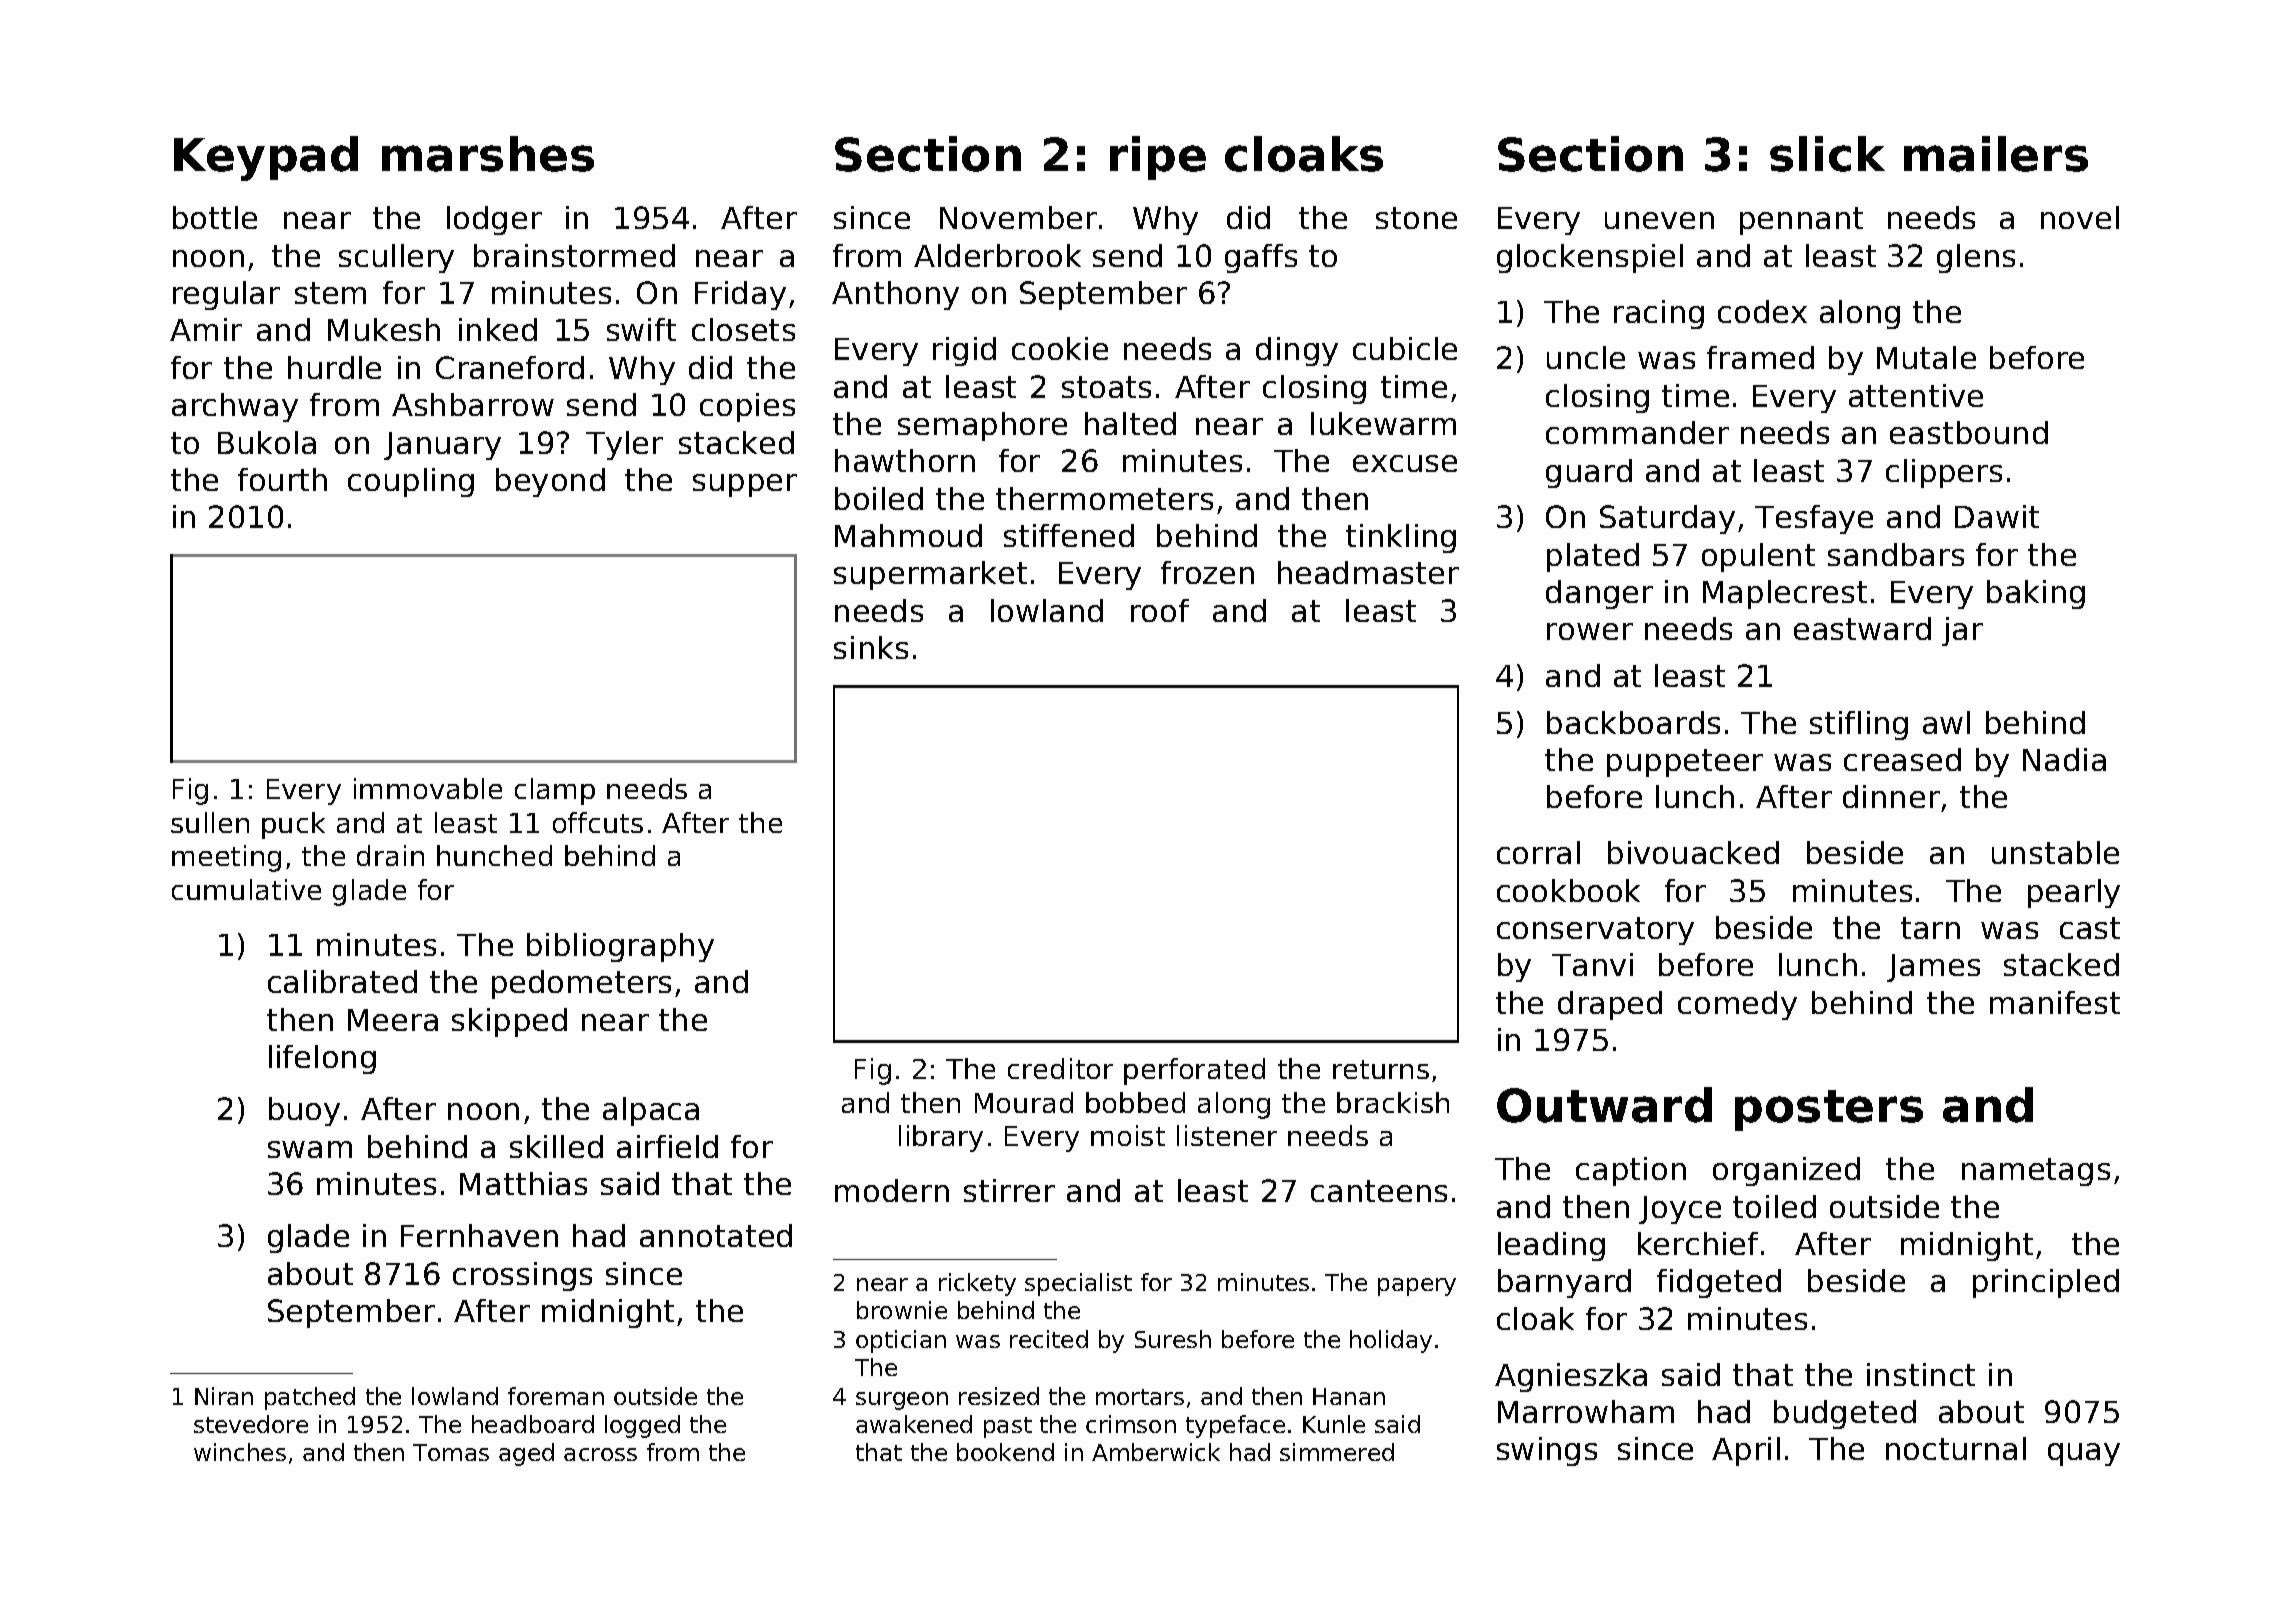 Image resolution: width=2292 pixels, height=1620 pixels. What do you see at coordinates (1996, 154) in the screenshot?
I see `mailers` at bounding box center [1996, 154].
